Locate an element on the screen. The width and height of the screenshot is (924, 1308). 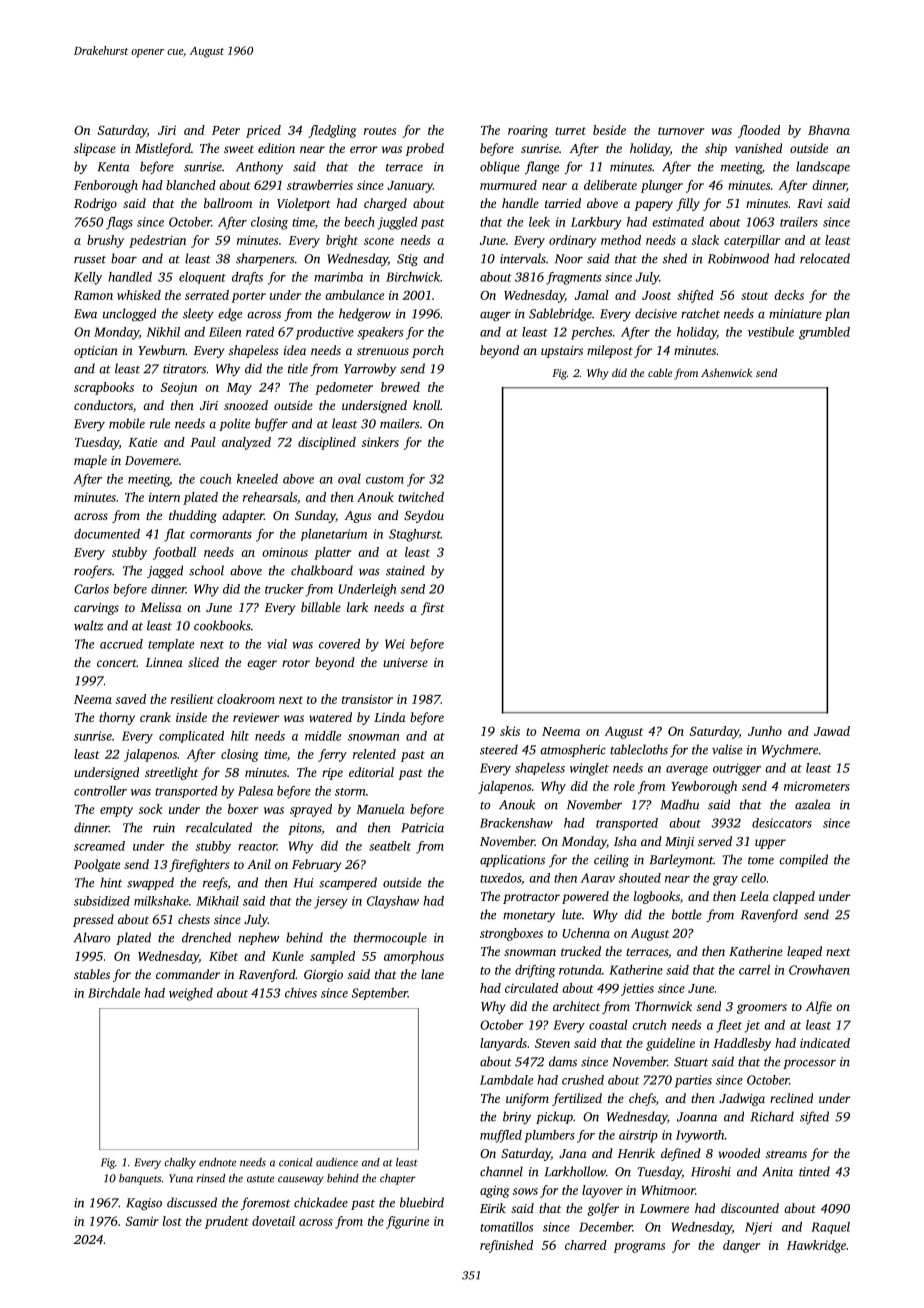
Barleymont is located at coordinates (681, 860).
